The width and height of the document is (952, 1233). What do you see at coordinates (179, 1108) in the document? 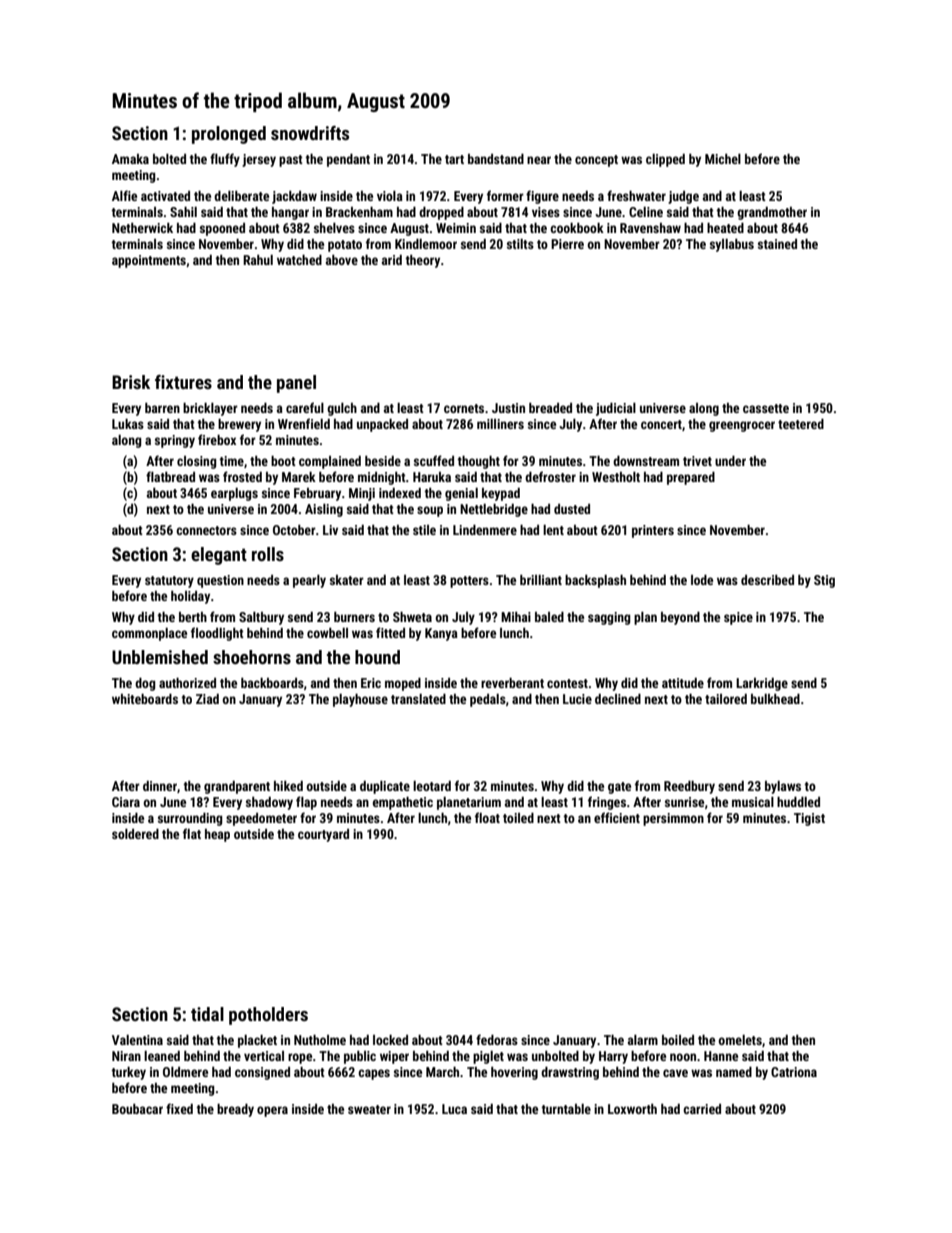
I see `fixed` at bounding box center [179, 1108].
